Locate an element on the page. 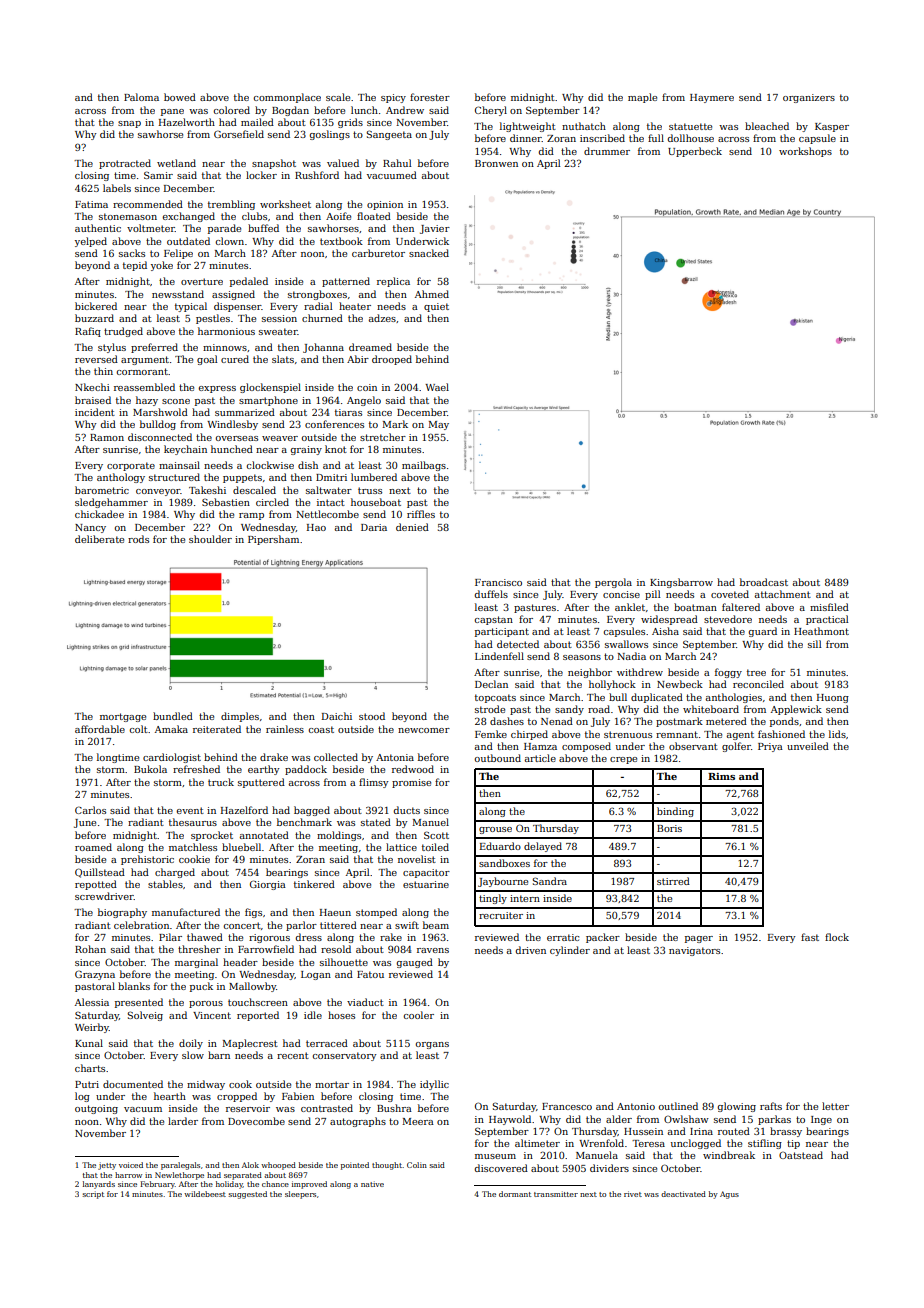  organizers is located at coordinates (809, 98).
